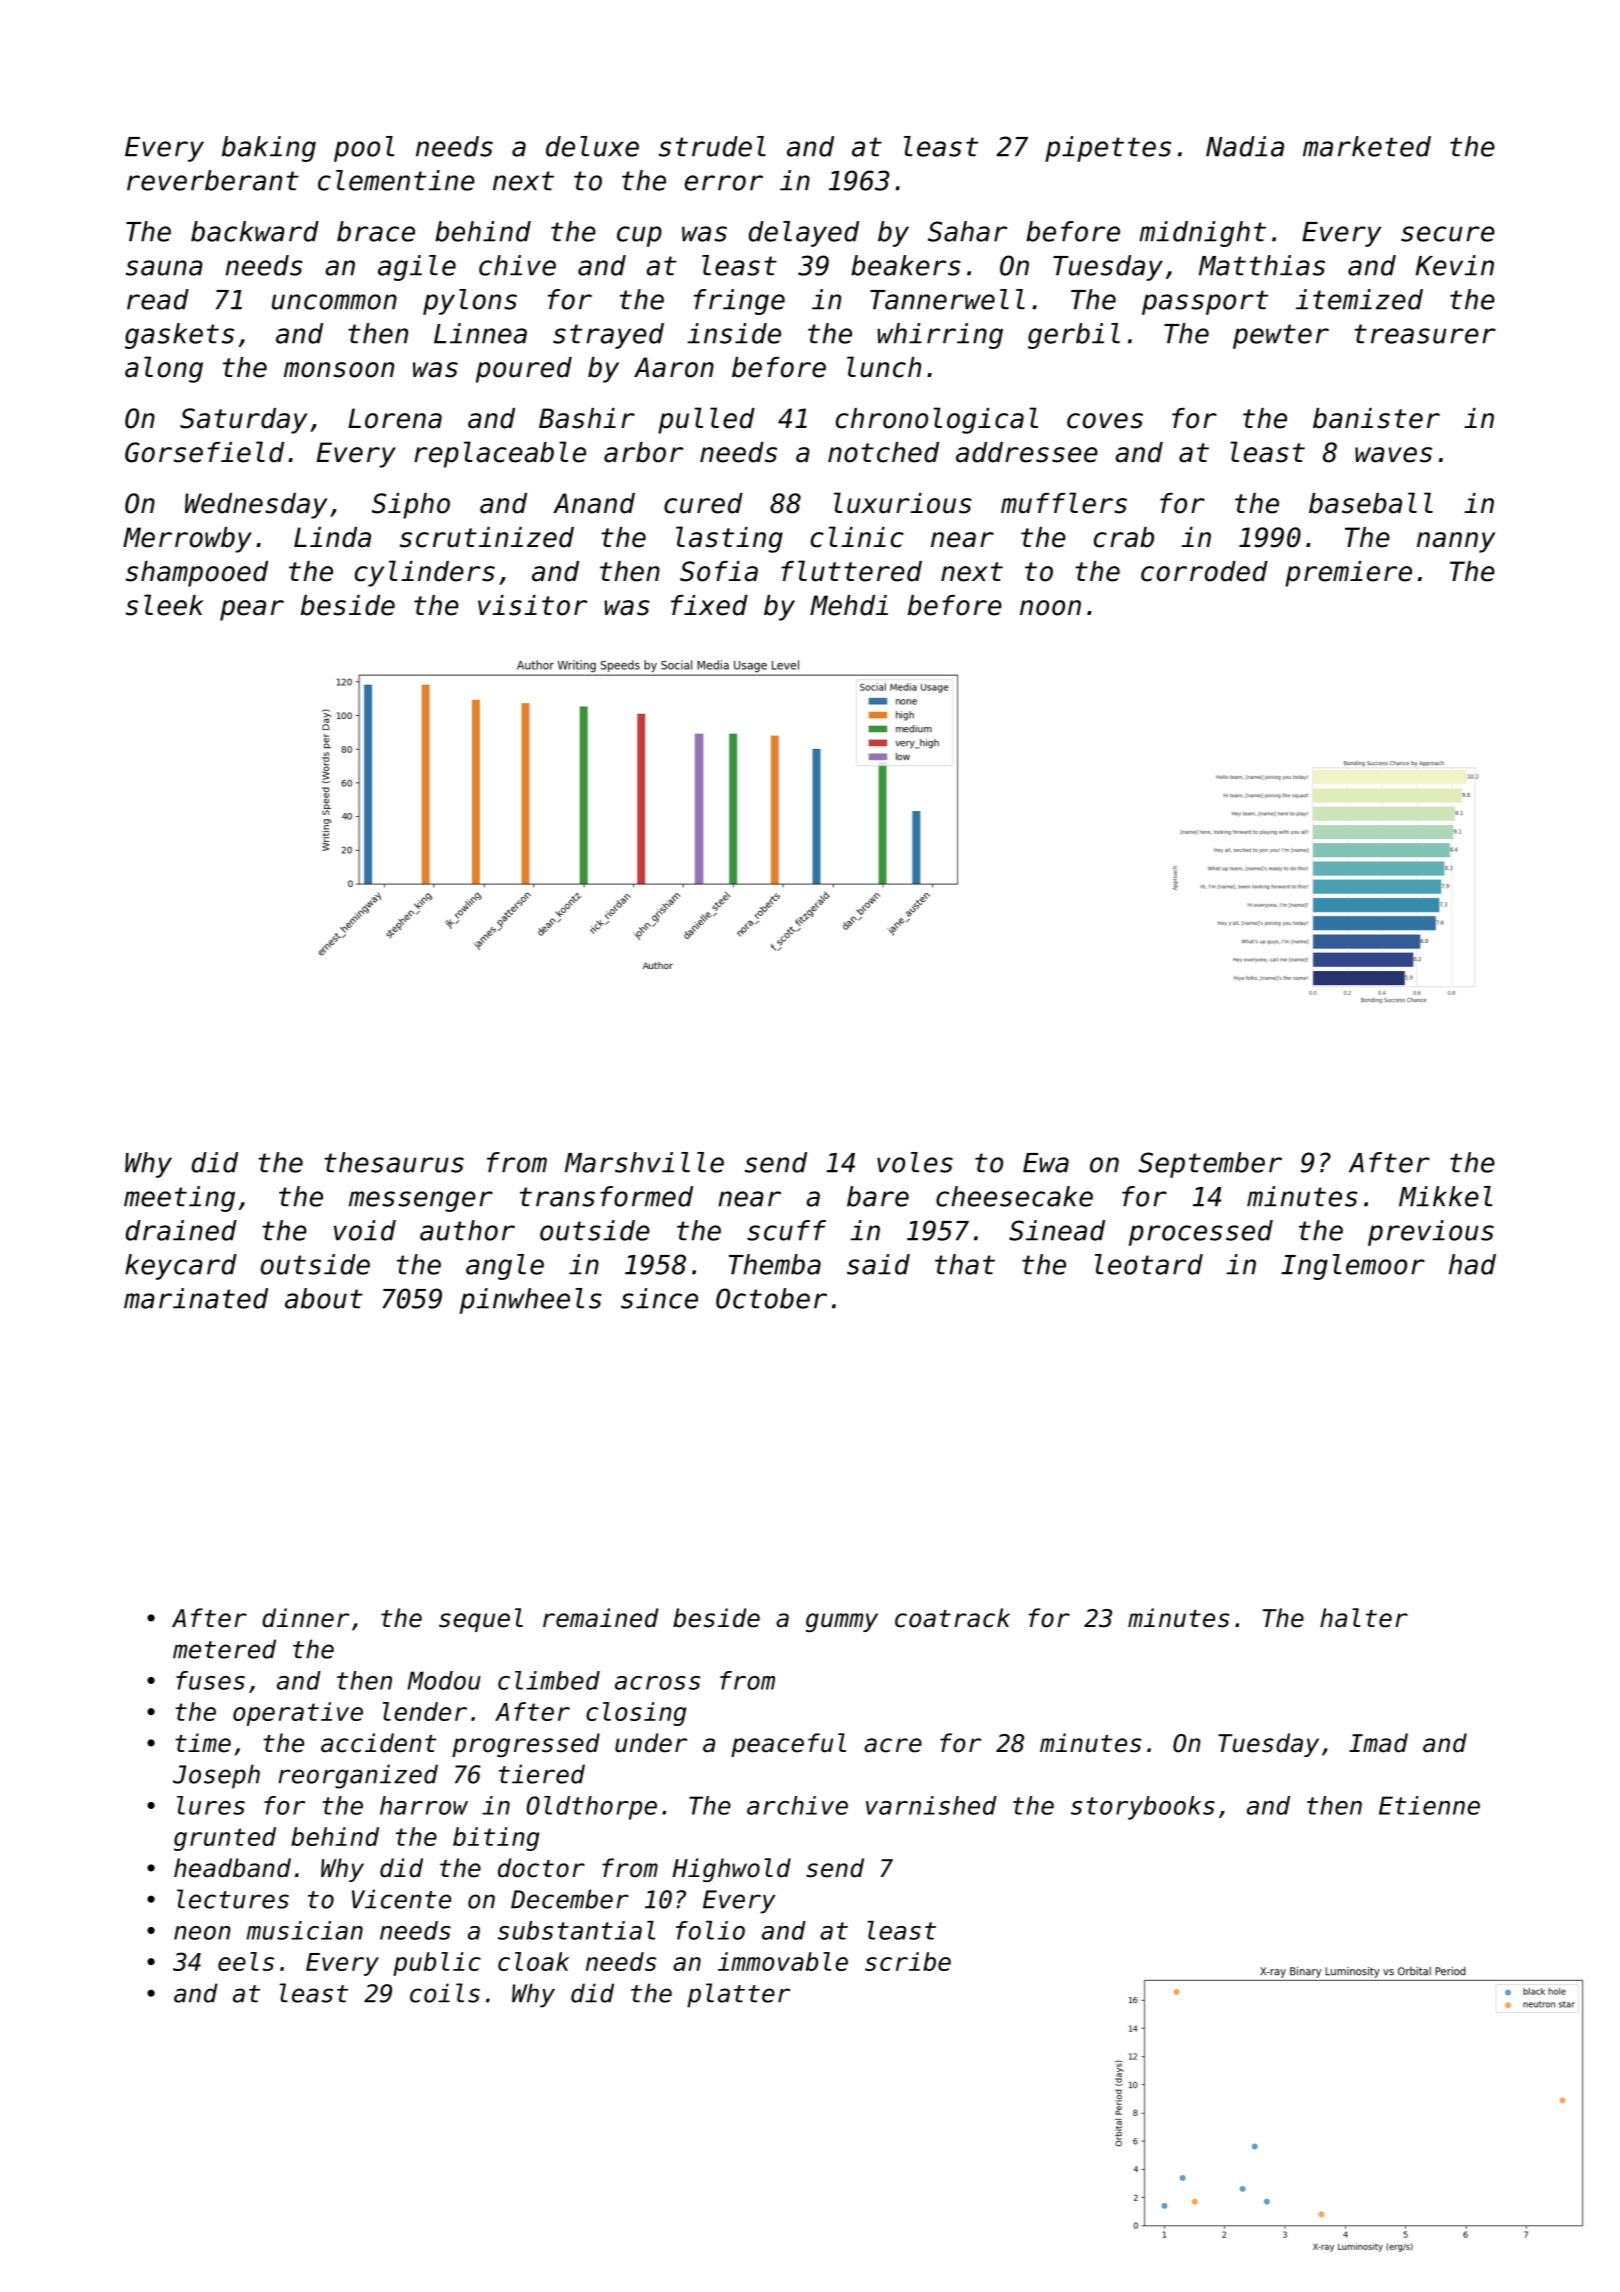 Image resolution: width=1620 pixels, height=2292 pixels. What do you see at coordinates (417, 268) in the document?
I see `agile` at bounding box center [417, 268].
